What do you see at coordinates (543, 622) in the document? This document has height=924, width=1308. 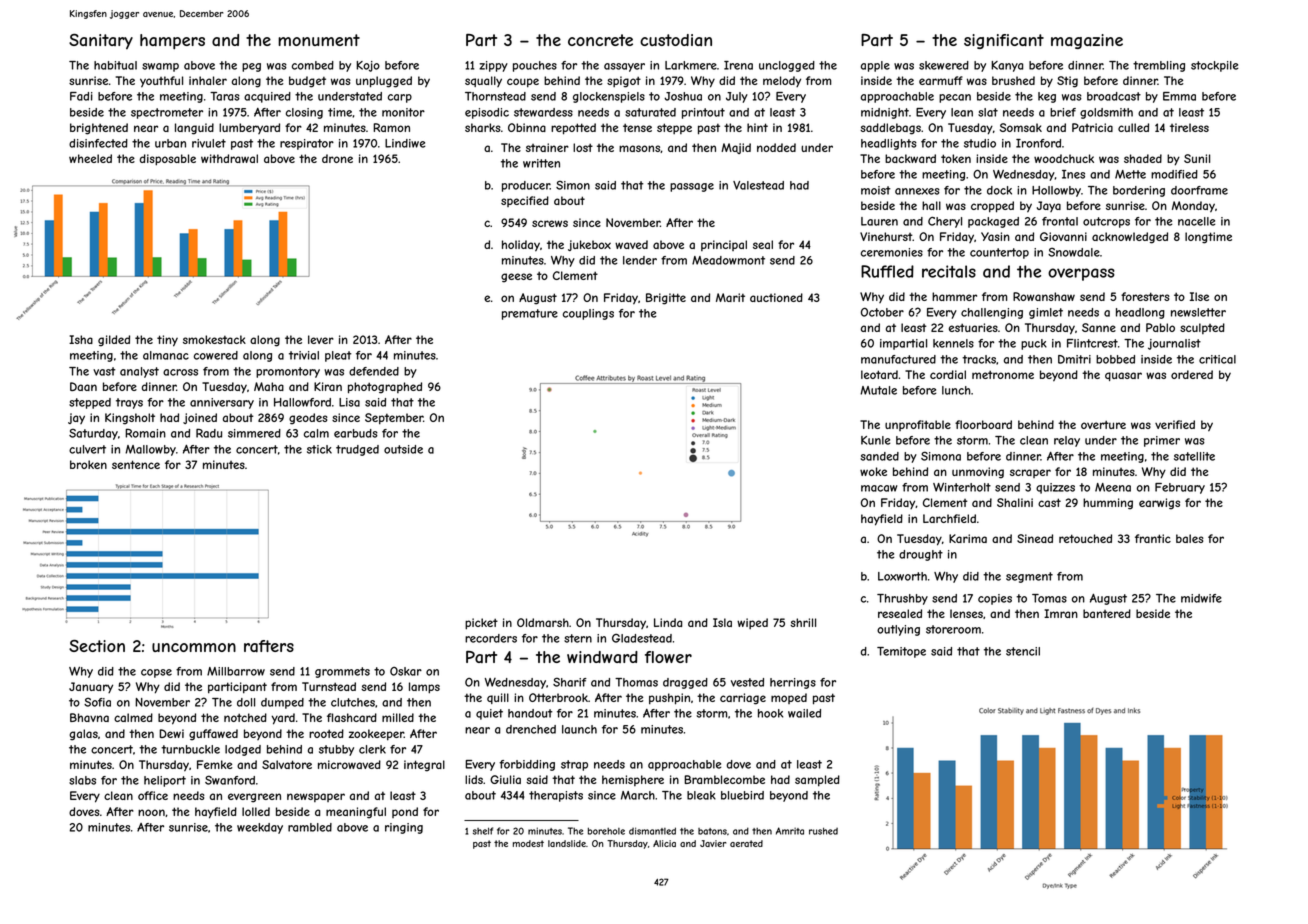 I see `Oldmarsh` at bounding box center [543, 622].
